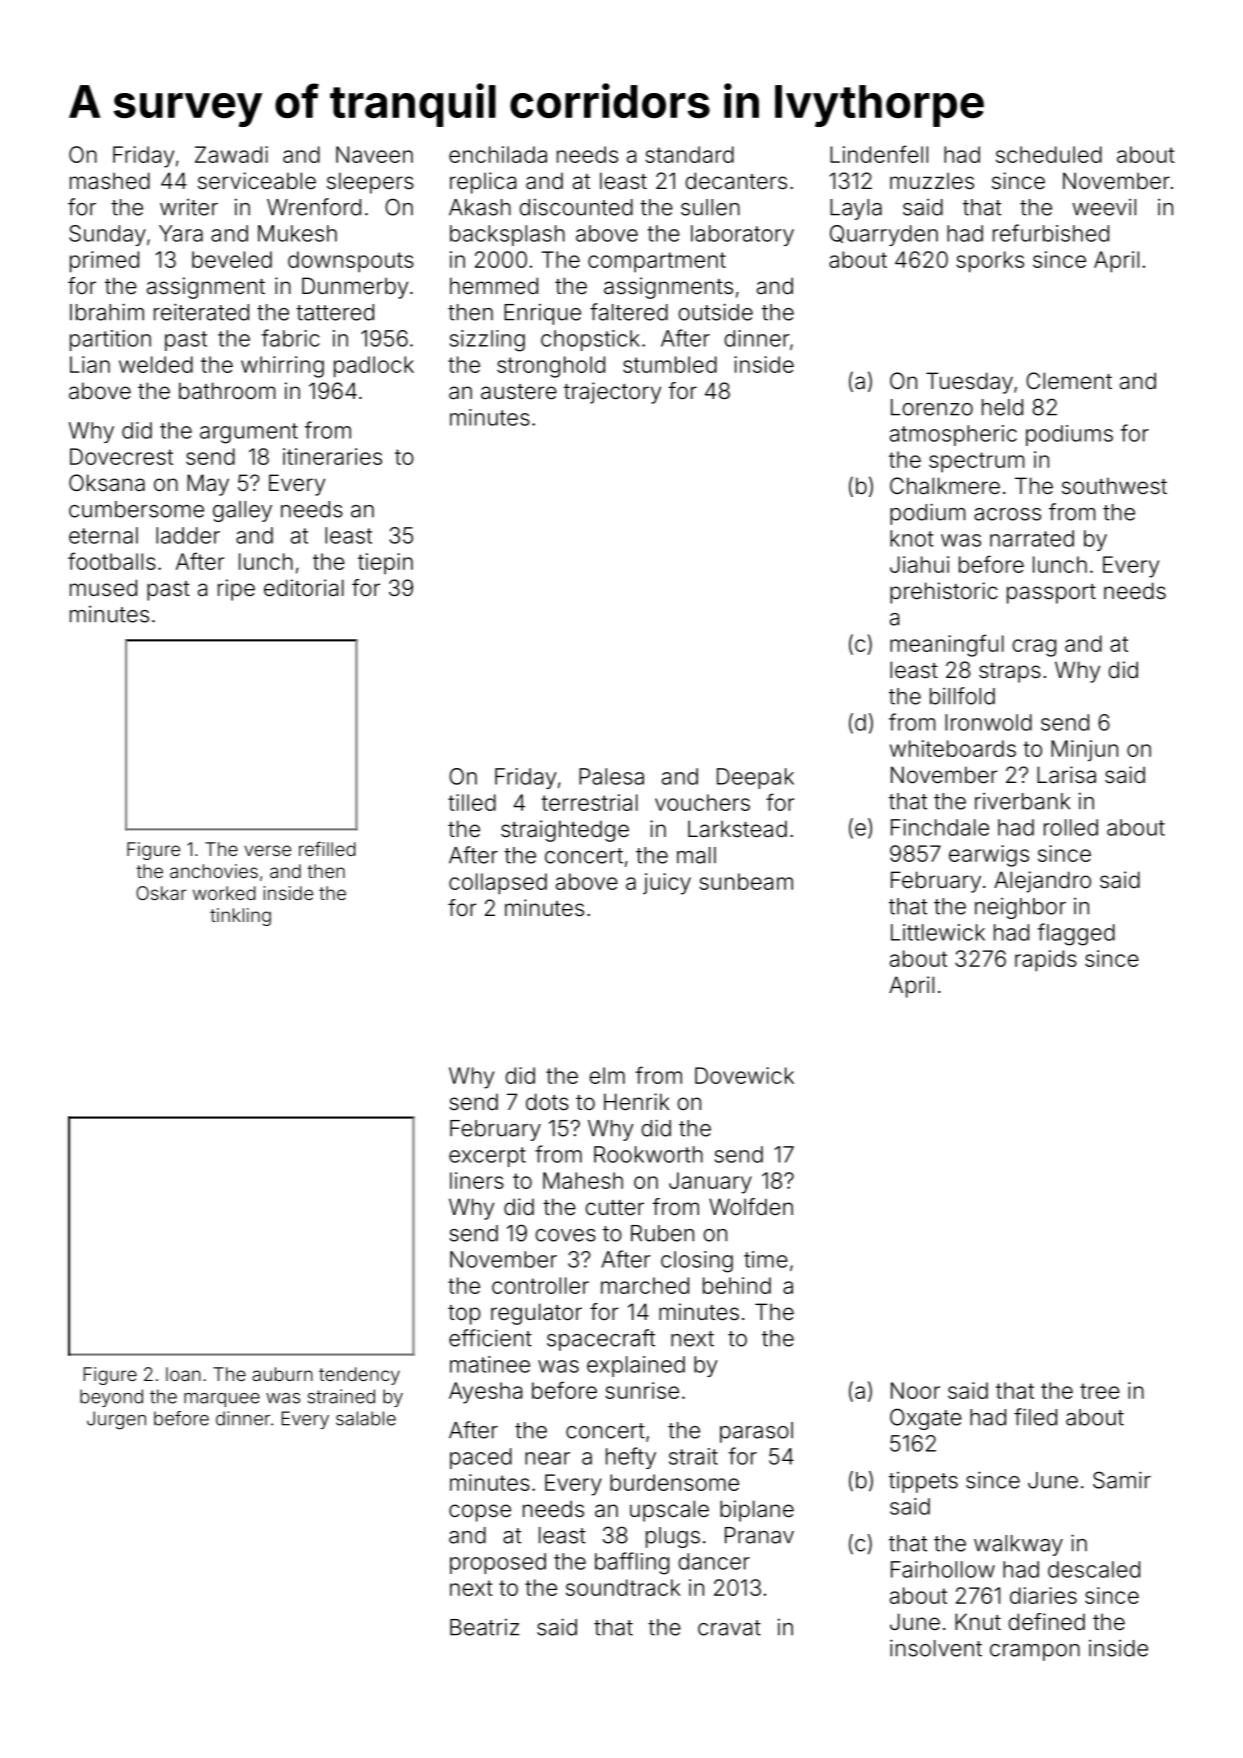 Image resolution: width=1243 pixels, height=1758 pixels. Describe the element at coordinates (1046, 961) in the image. I see `rapids` at that location.
